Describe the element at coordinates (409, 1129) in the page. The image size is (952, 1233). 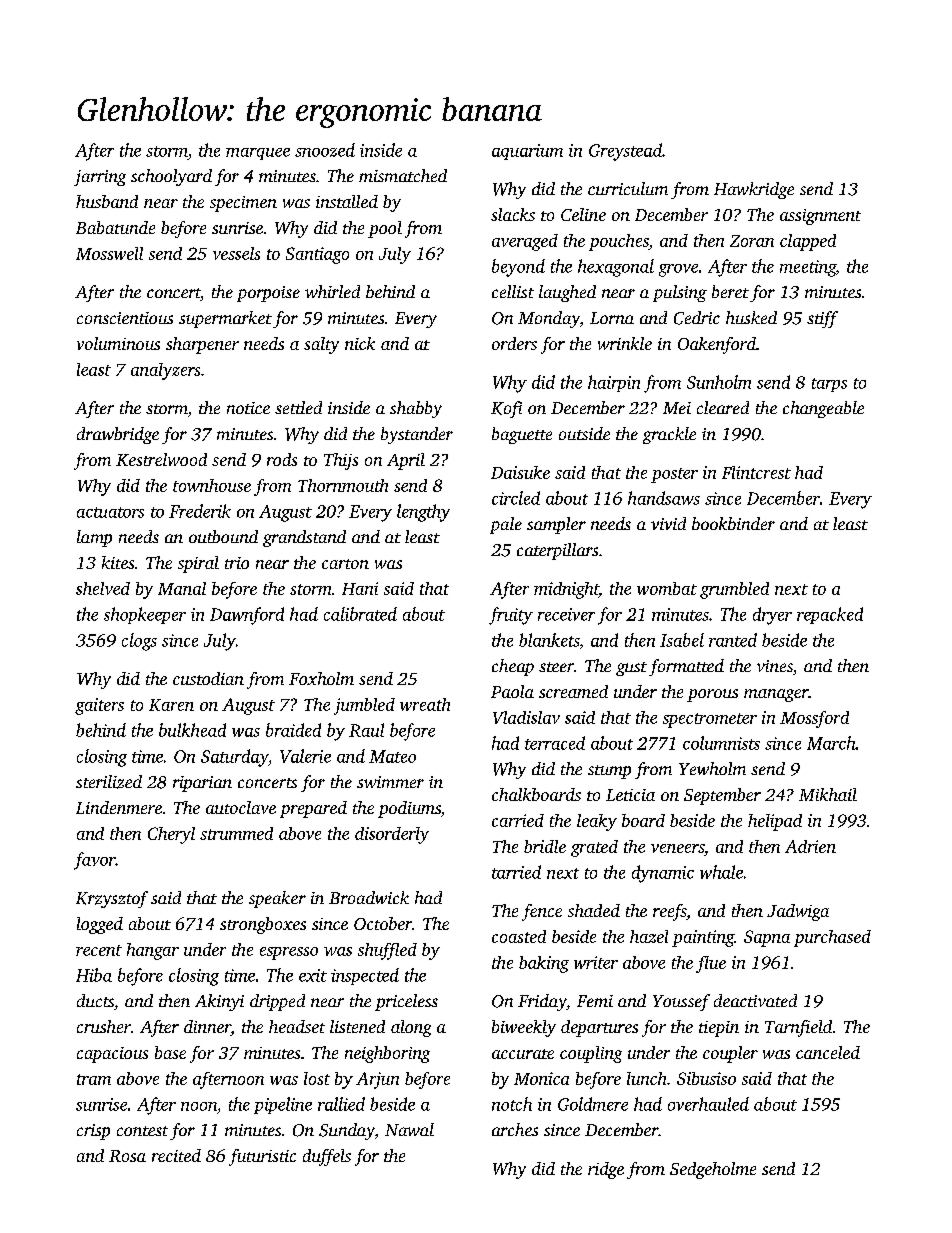
I see `Nawal` at that location.
